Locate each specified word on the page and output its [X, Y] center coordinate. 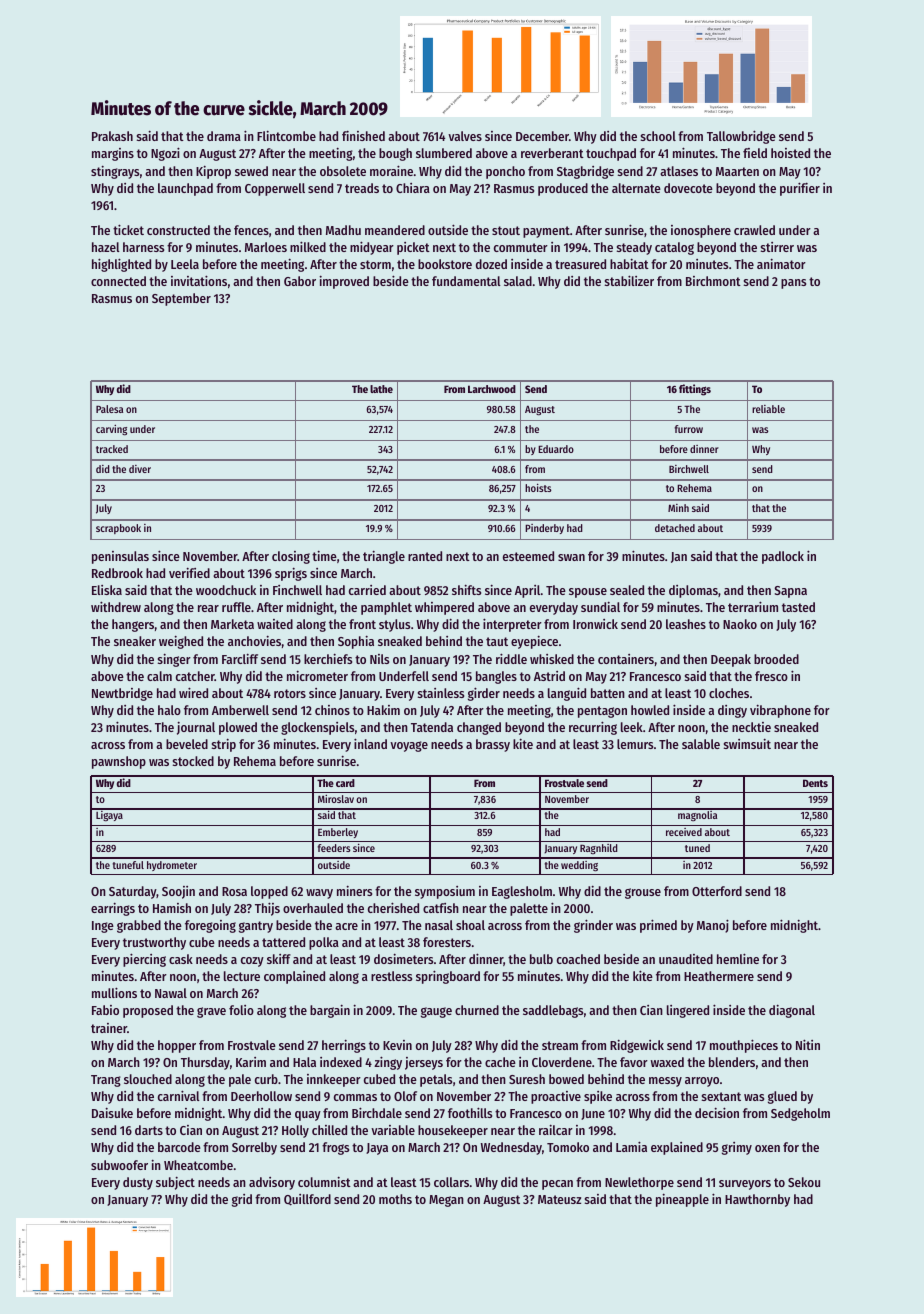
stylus [394, 625]
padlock [783, 557]
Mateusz [559, 1199]
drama [224, 136]
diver [140, 469]
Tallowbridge [741, 137]
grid [242, 1200]
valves [465, 136]
